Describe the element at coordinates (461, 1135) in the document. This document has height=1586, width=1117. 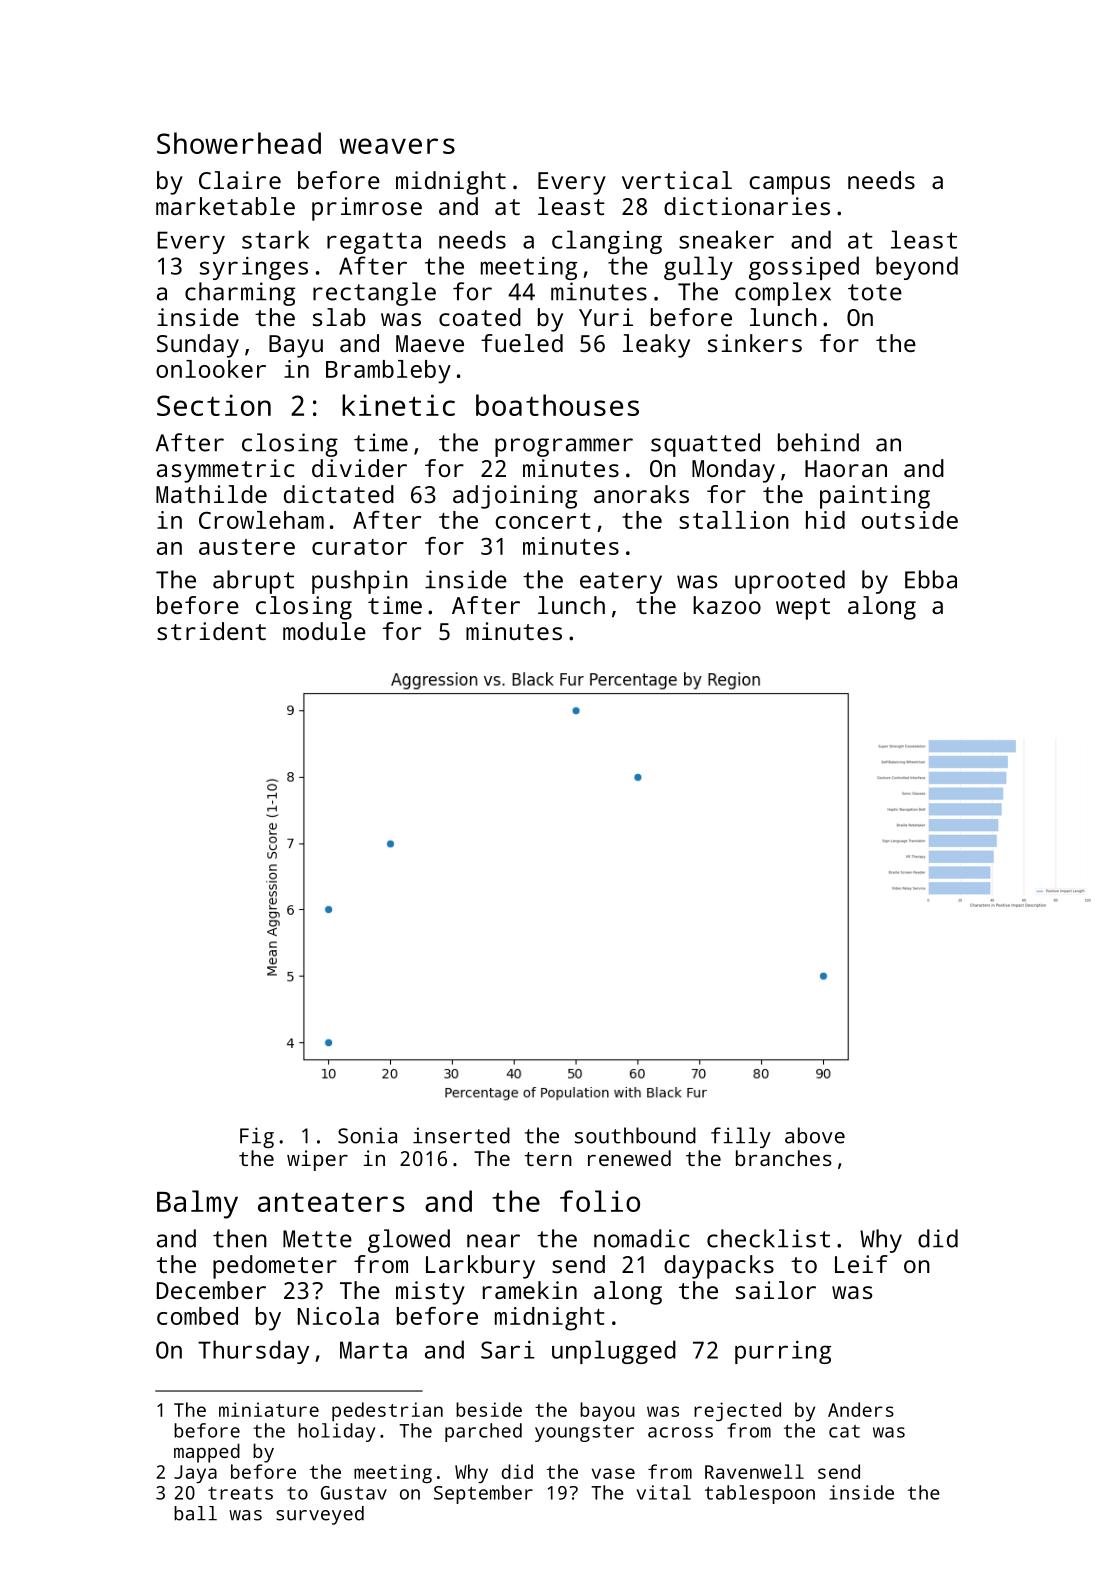
I see `inserted` at that location.
